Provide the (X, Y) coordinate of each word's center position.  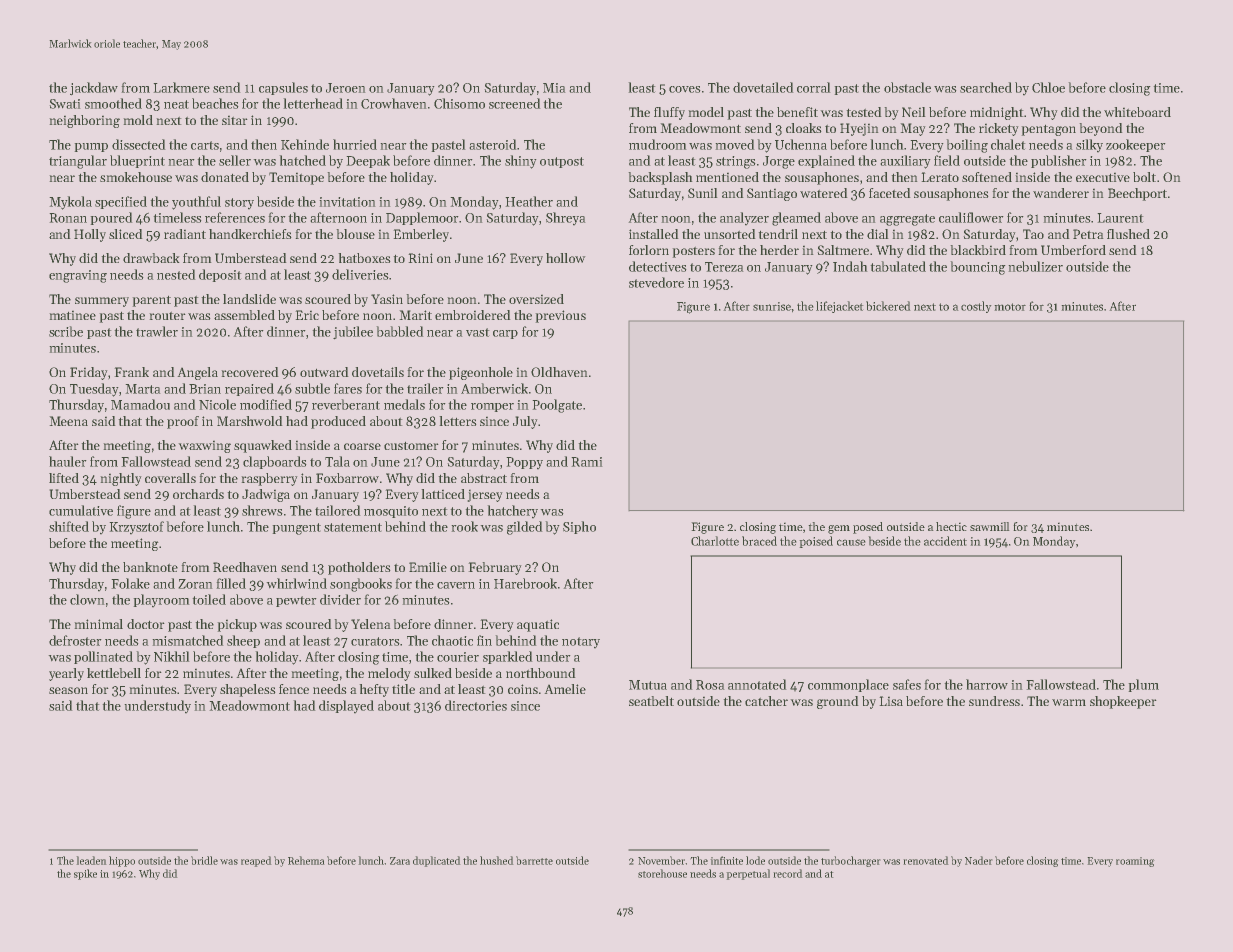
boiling (967, 146)
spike (85, 874)
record (788, 873)
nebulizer (1036, 266)
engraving (78, 276)
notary (581, 642)
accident (945, 541)
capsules (283, 88)
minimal (99, 624)
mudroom (657, 144)
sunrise (772, 306)
